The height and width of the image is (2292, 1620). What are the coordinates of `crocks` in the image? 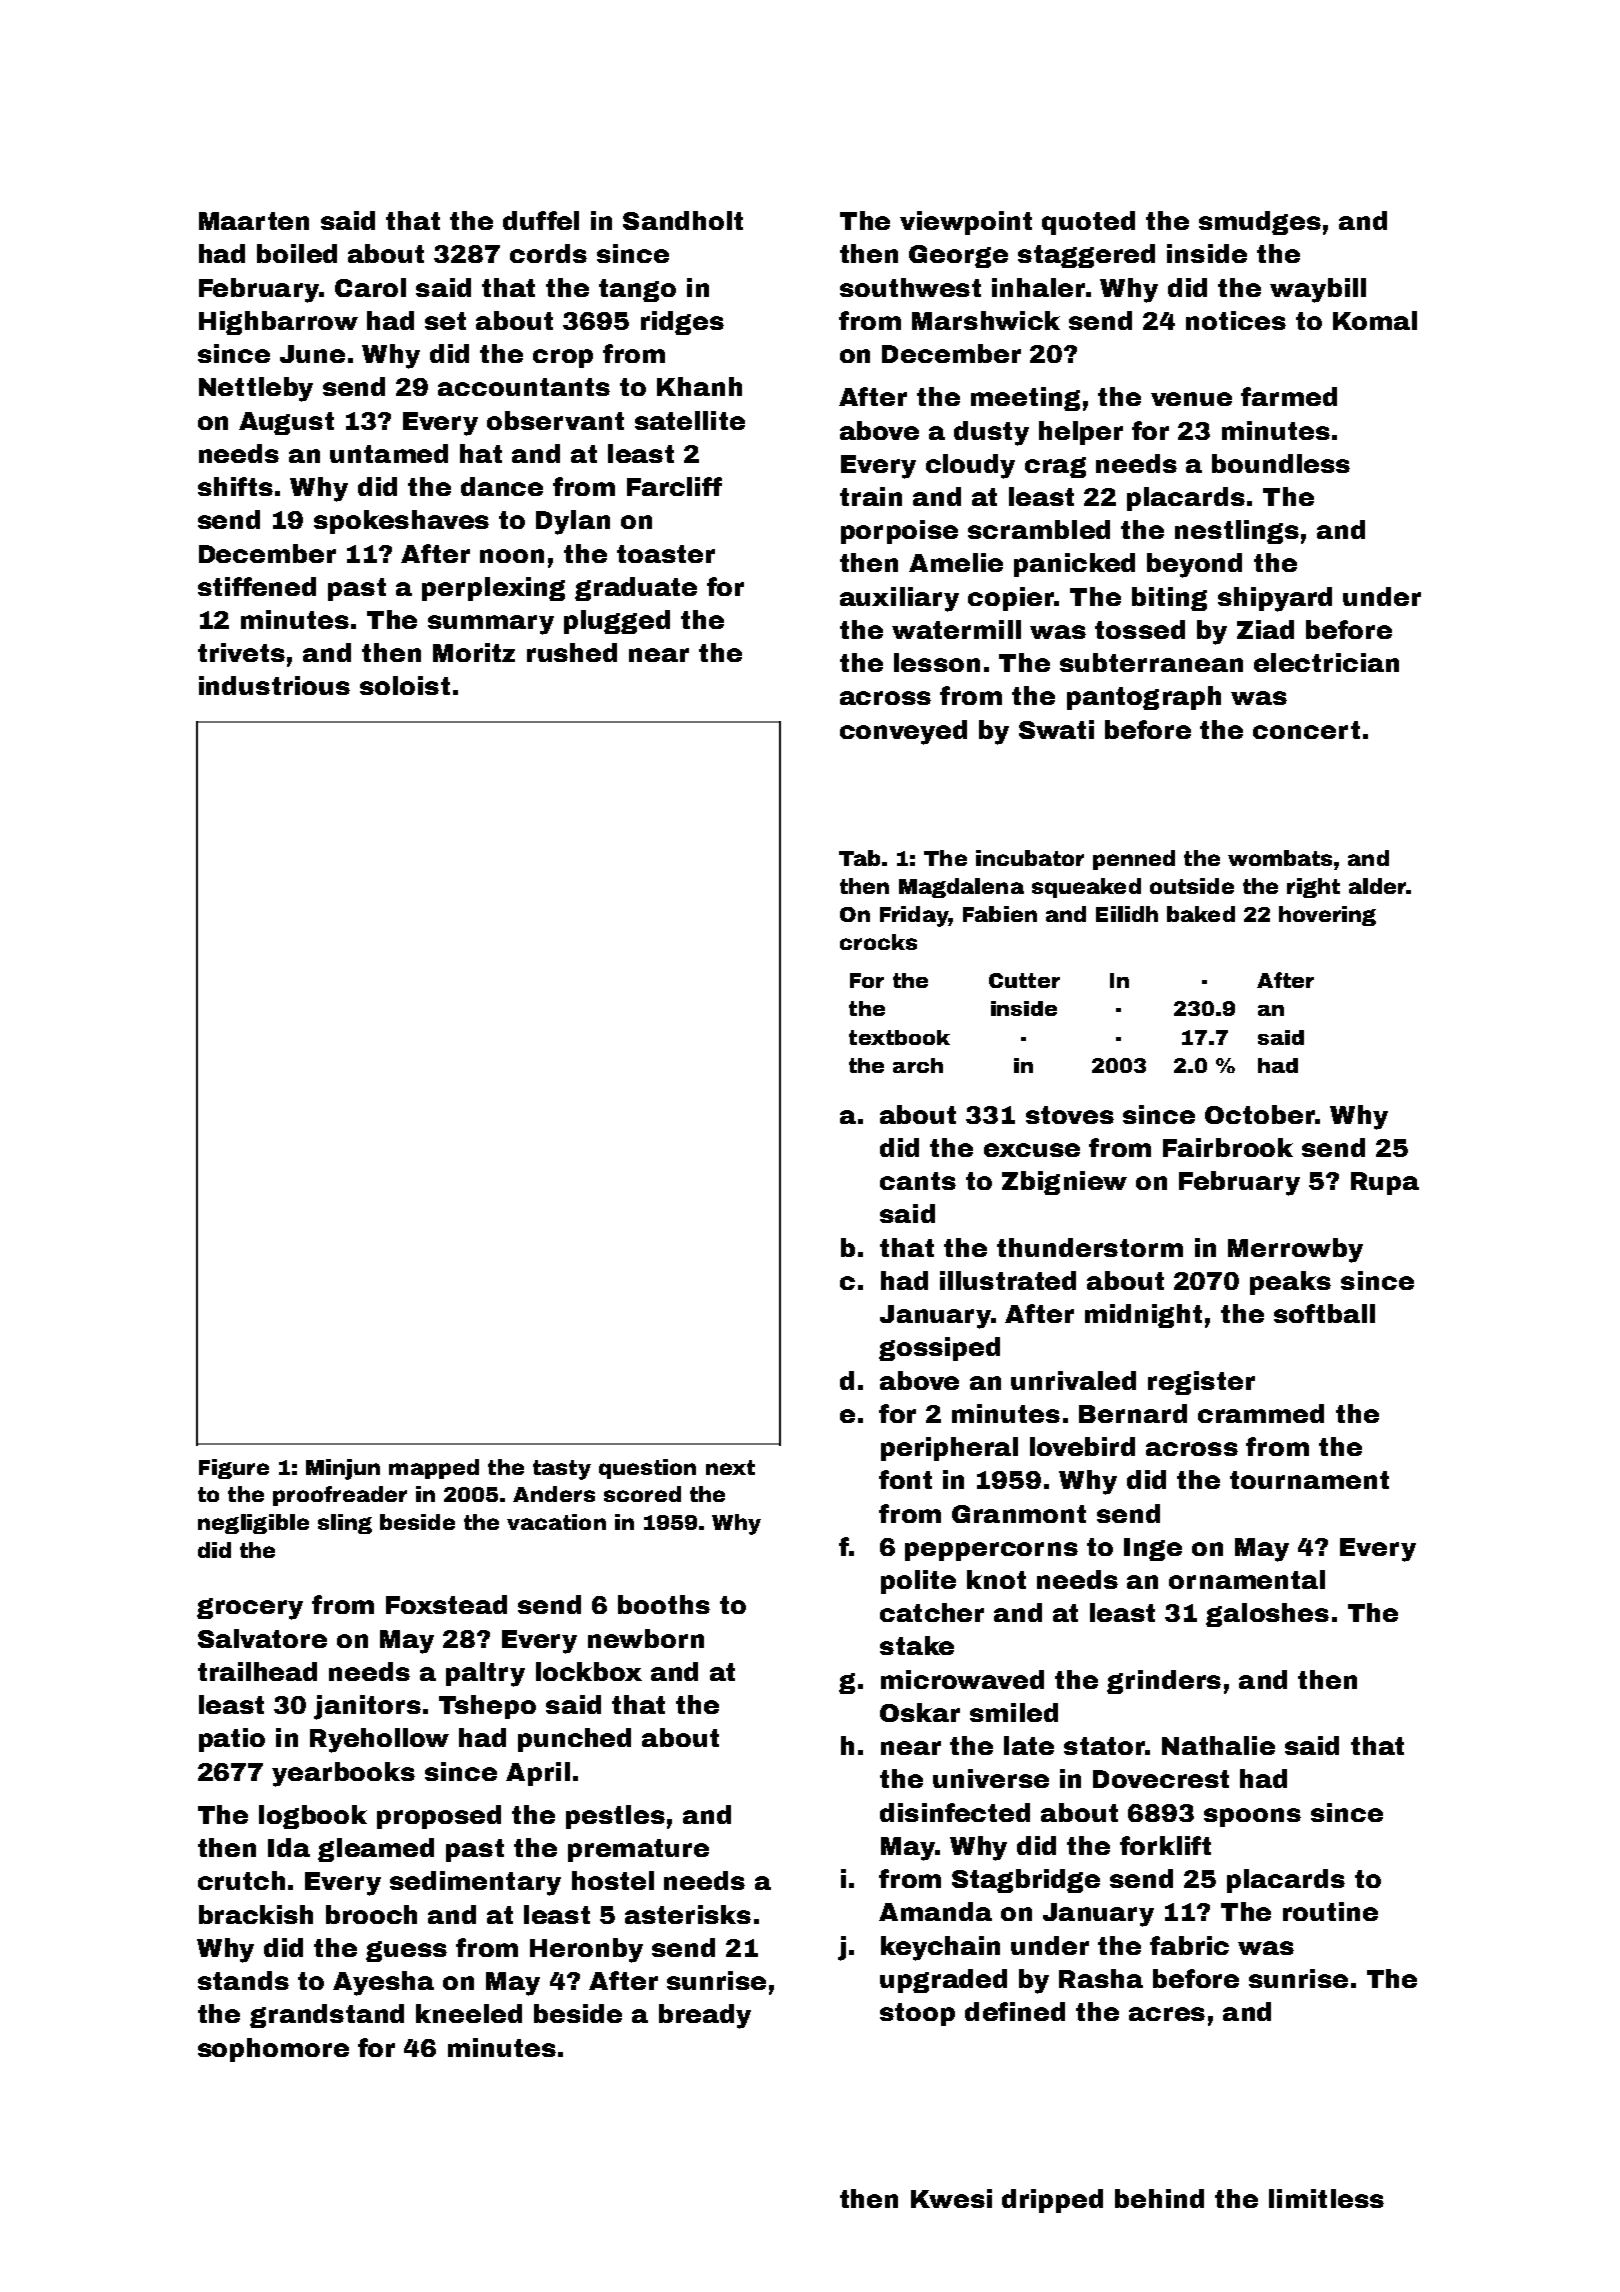 It's located at (878, 942).
